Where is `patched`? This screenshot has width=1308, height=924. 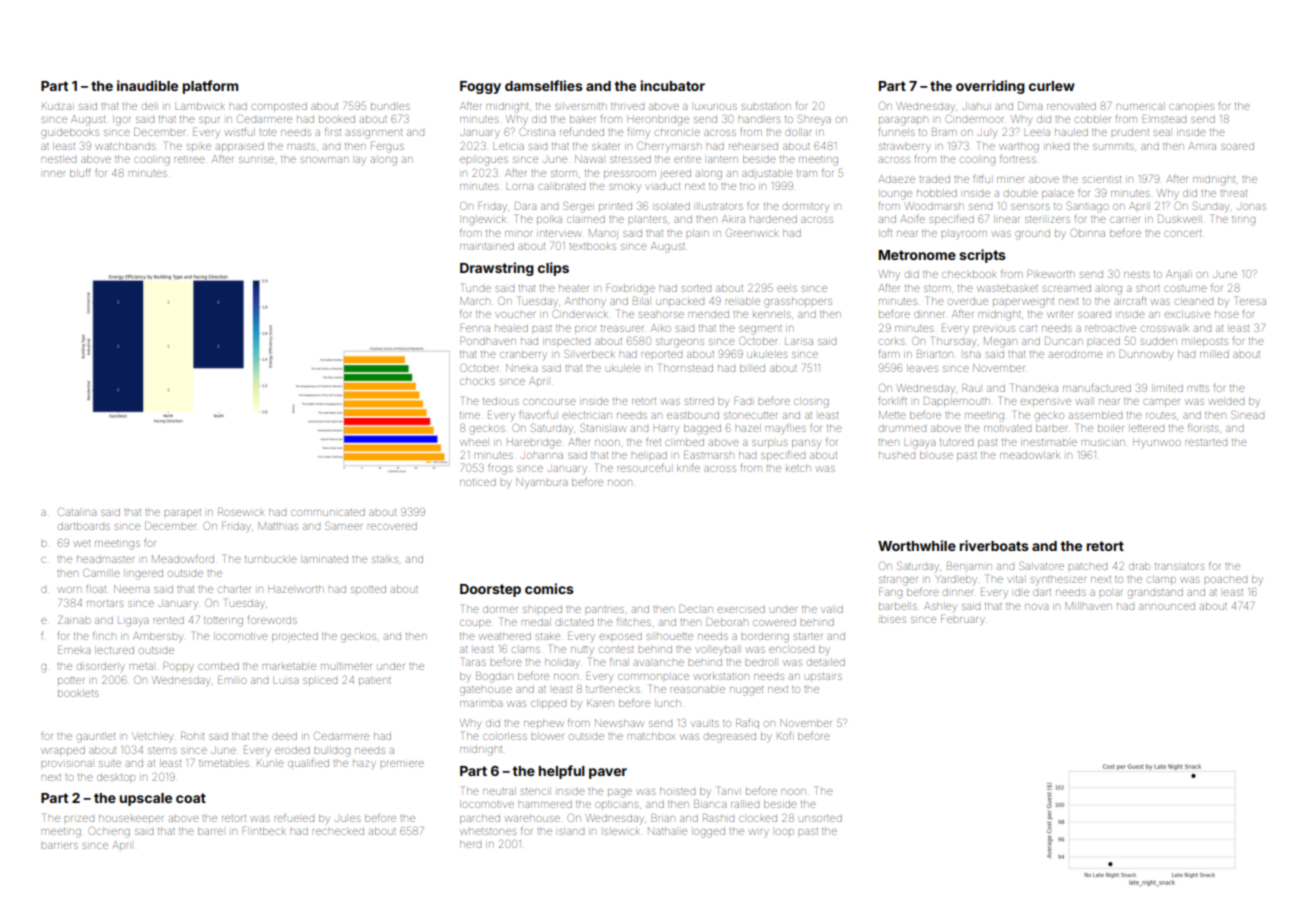
patched is located at coordinates (1087, 566).
